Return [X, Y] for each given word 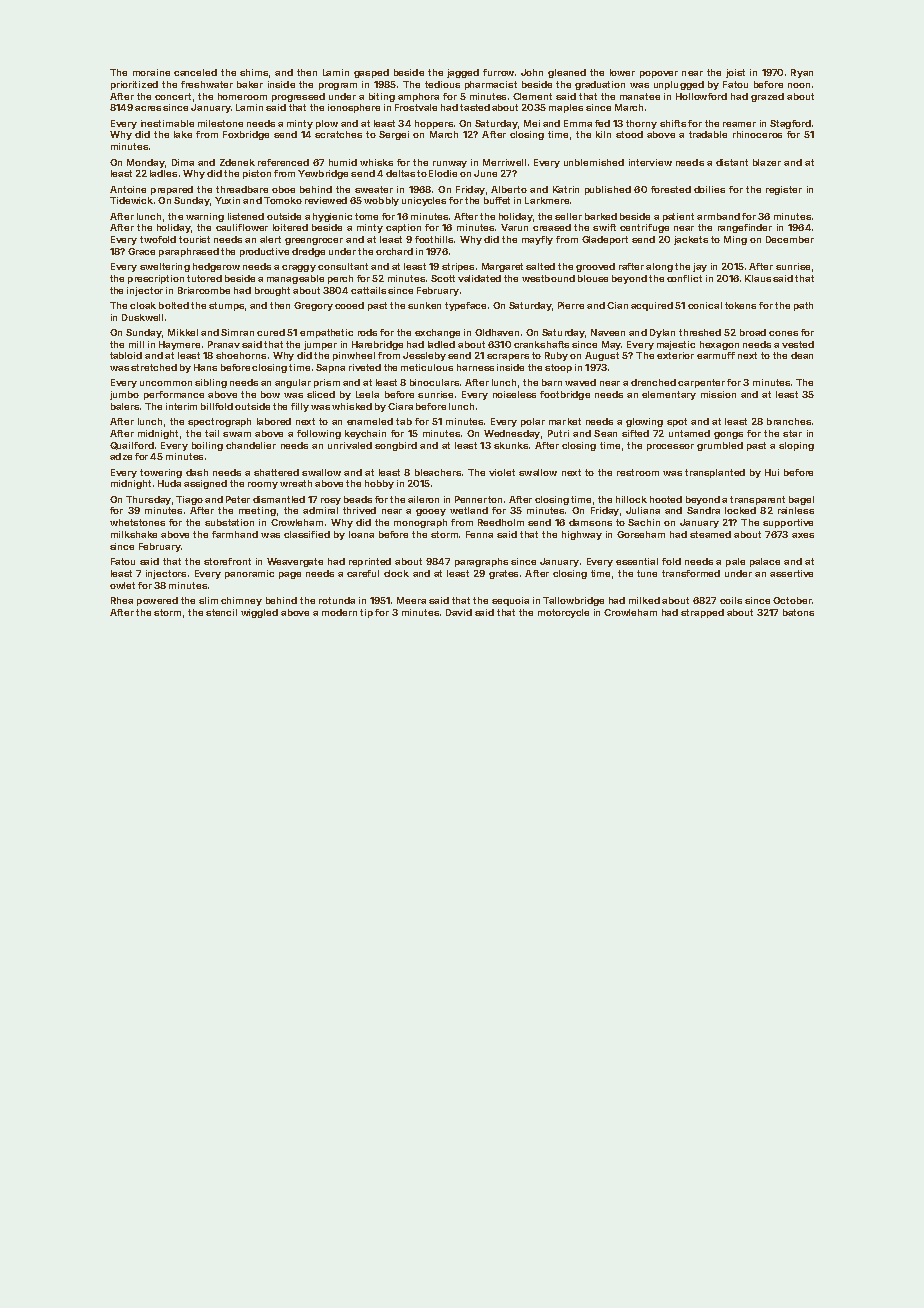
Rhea [122, 600]
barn [552, 382]
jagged [463, 73]
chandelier [251, 445]
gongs [728, 435]
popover [659, 74]
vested [798, 344]
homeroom [242, 96]
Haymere [179, 345]
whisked [352, 406]
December [790, 239]
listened [246, 216]
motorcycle [563, 613]
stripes [458, 267]
